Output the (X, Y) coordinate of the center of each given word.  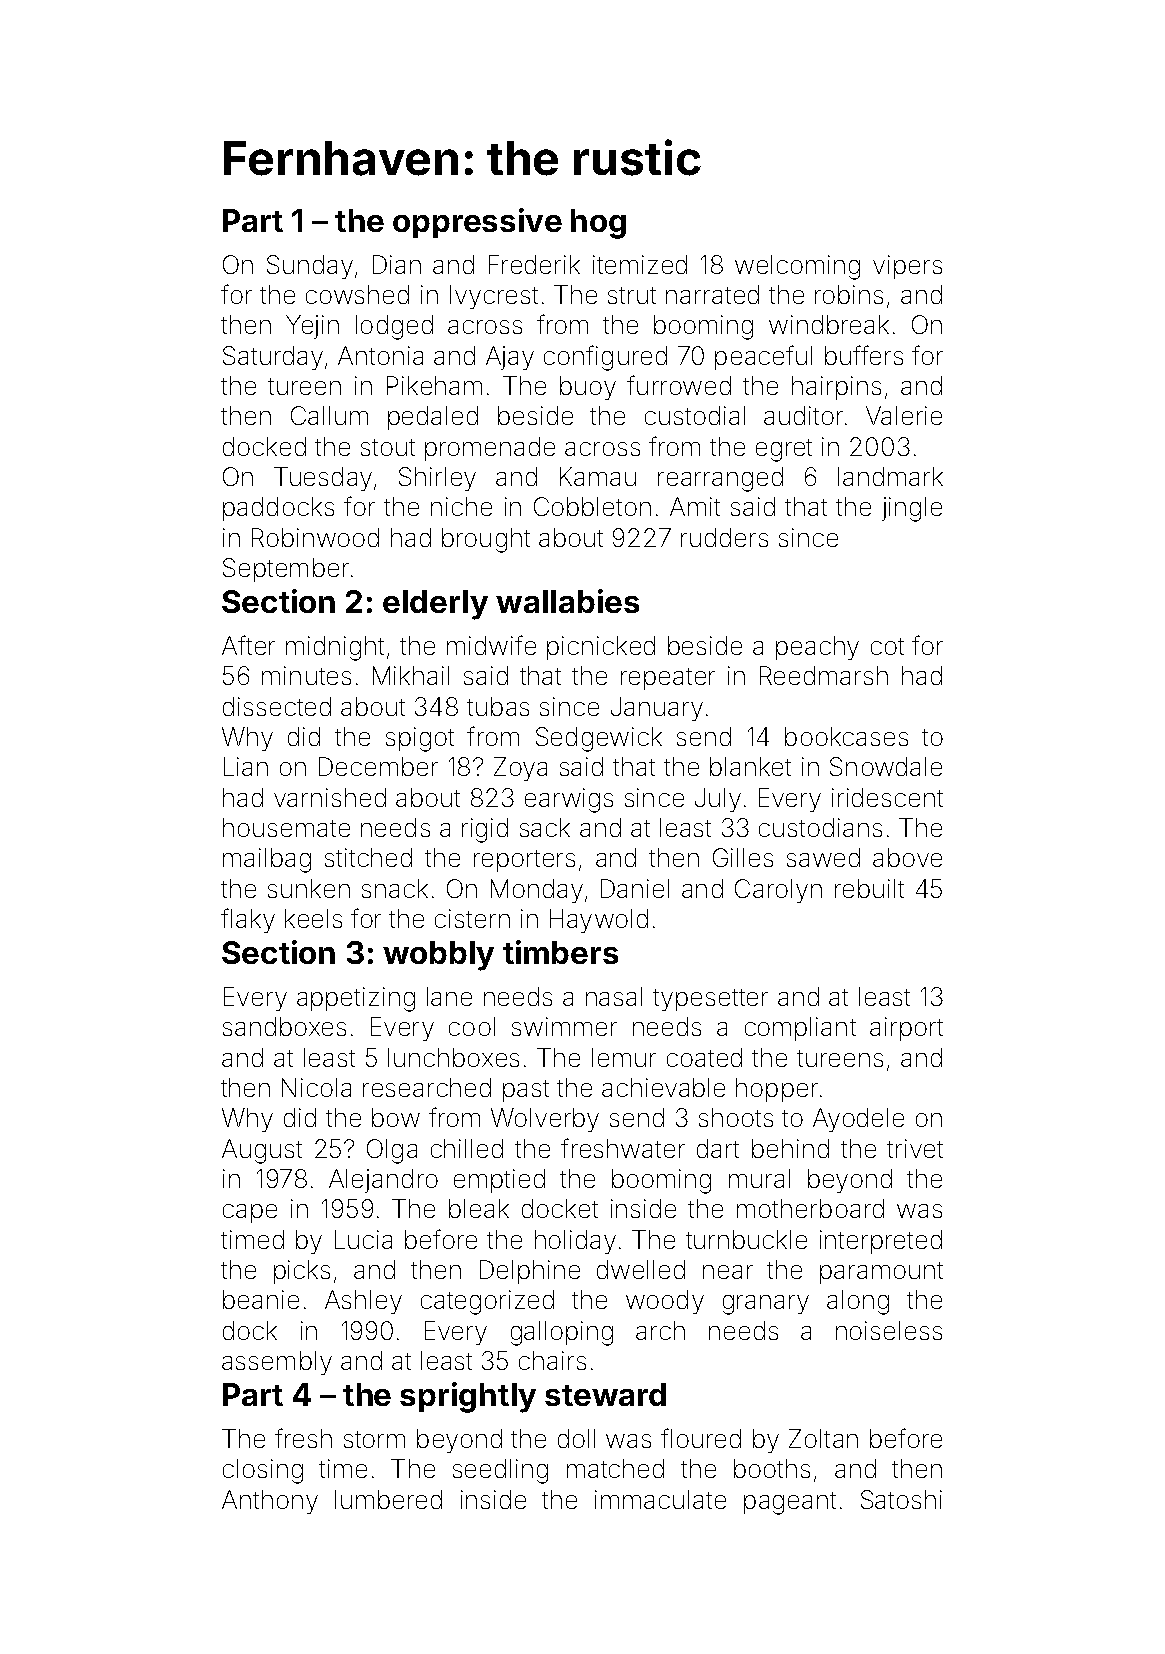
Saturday (273, 358)
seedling (500, 1471)
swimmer (564, 1026)
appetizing (356, 999)
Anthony (270, 1502)
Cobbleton (592, 506)
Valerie (904, 415)
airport (906, 1029)
